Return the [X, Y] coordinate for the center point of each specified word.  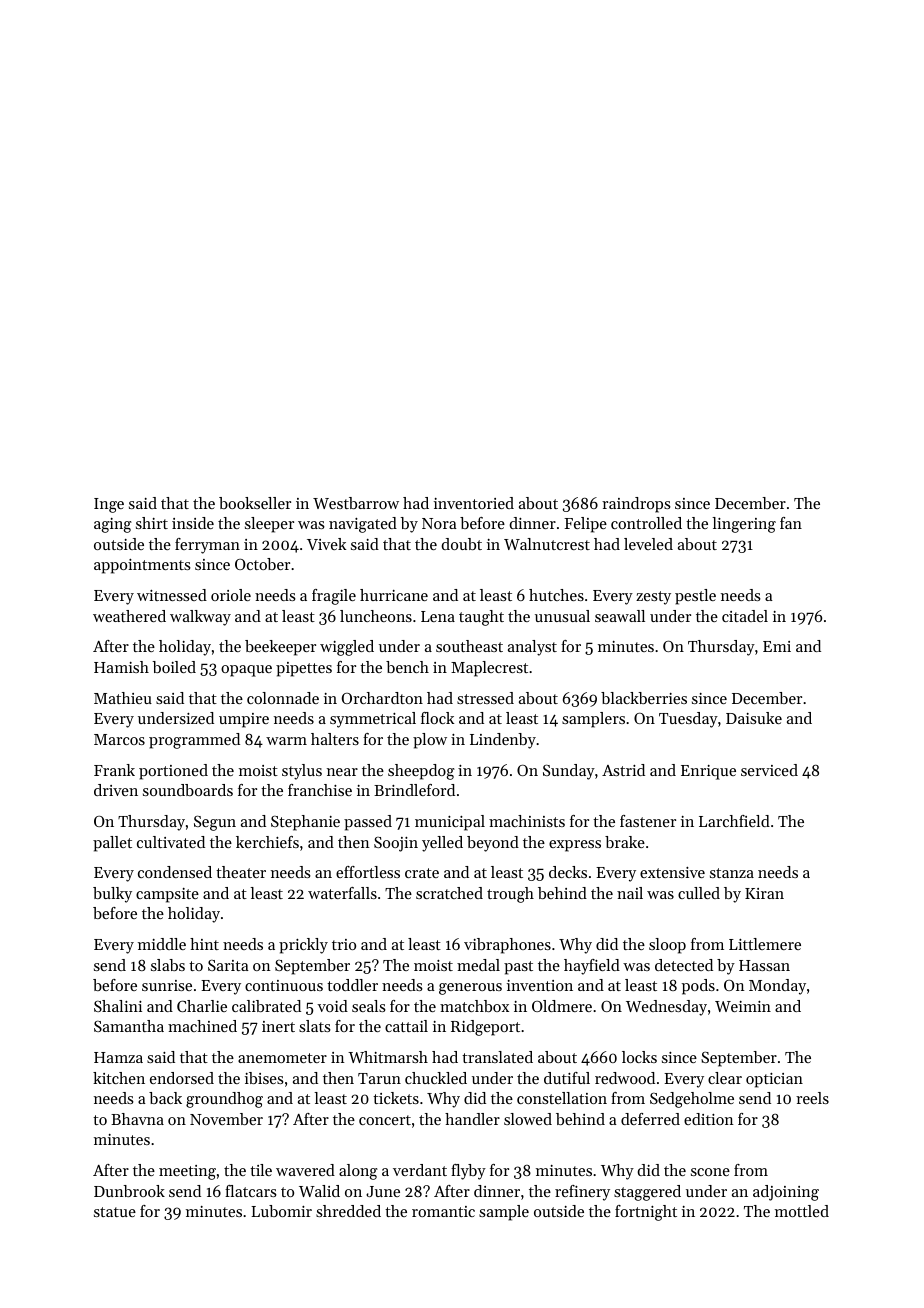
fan [791, 523]
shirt [152, 523]
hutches [556, 595]
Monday [777, 987]
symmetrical [373, 720]
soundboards [188, 790]
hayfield [592, 967]
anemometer [282, 1058]
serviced [769, 770]
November [226, 1119]
